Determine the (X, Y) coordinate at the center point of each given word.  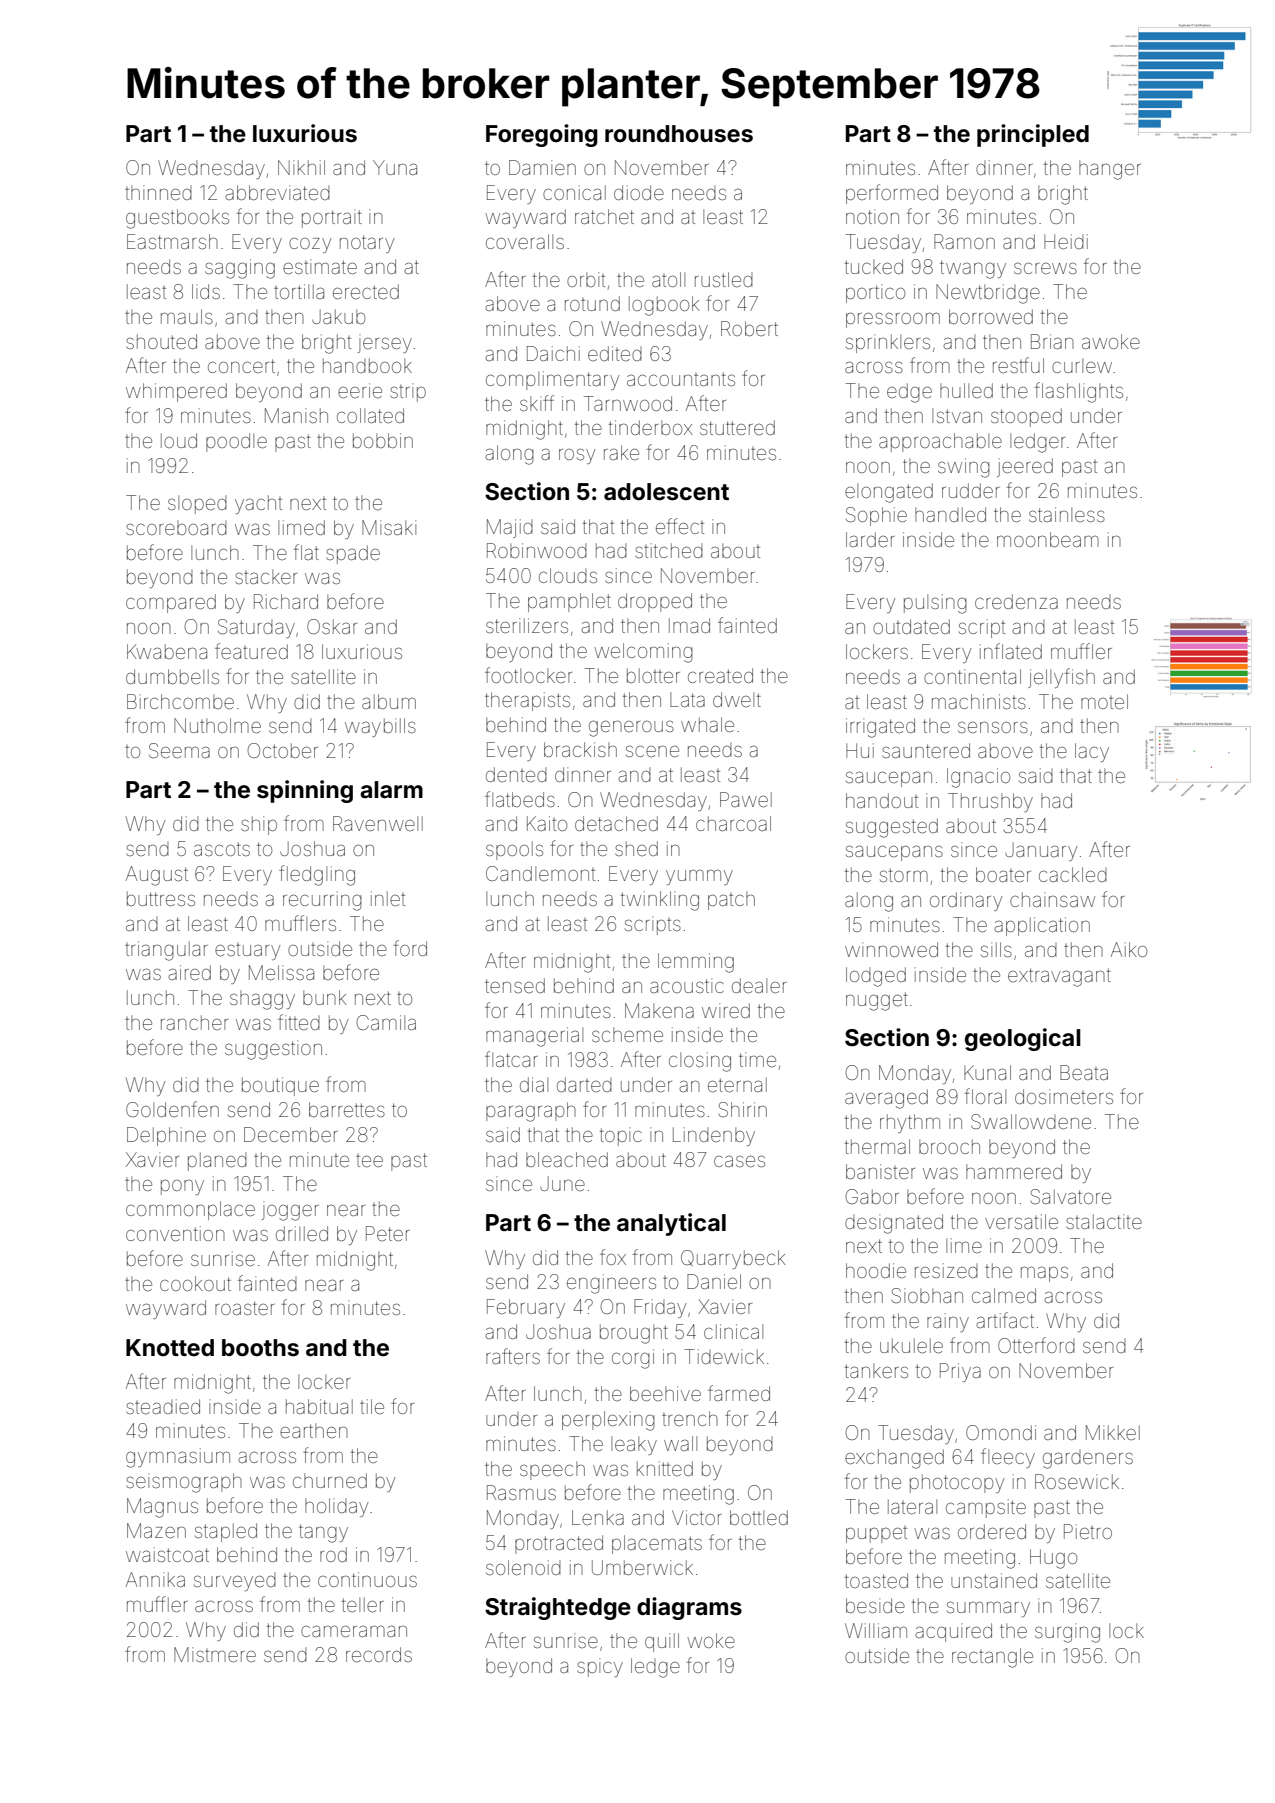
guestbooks (177, 219)
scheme (627, 1034)
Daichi (553, 353)
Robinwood (537, 550)
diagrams (689, 1608)
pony (182, 1187)
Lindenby (714, 1136)
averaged (886, 1099)
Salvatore (1070, 1196)
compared (171, 603)
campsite (986, 1508)
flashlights (1079, 392)
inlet (388, 898)
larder (870, 539)
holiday (336, 1507)
